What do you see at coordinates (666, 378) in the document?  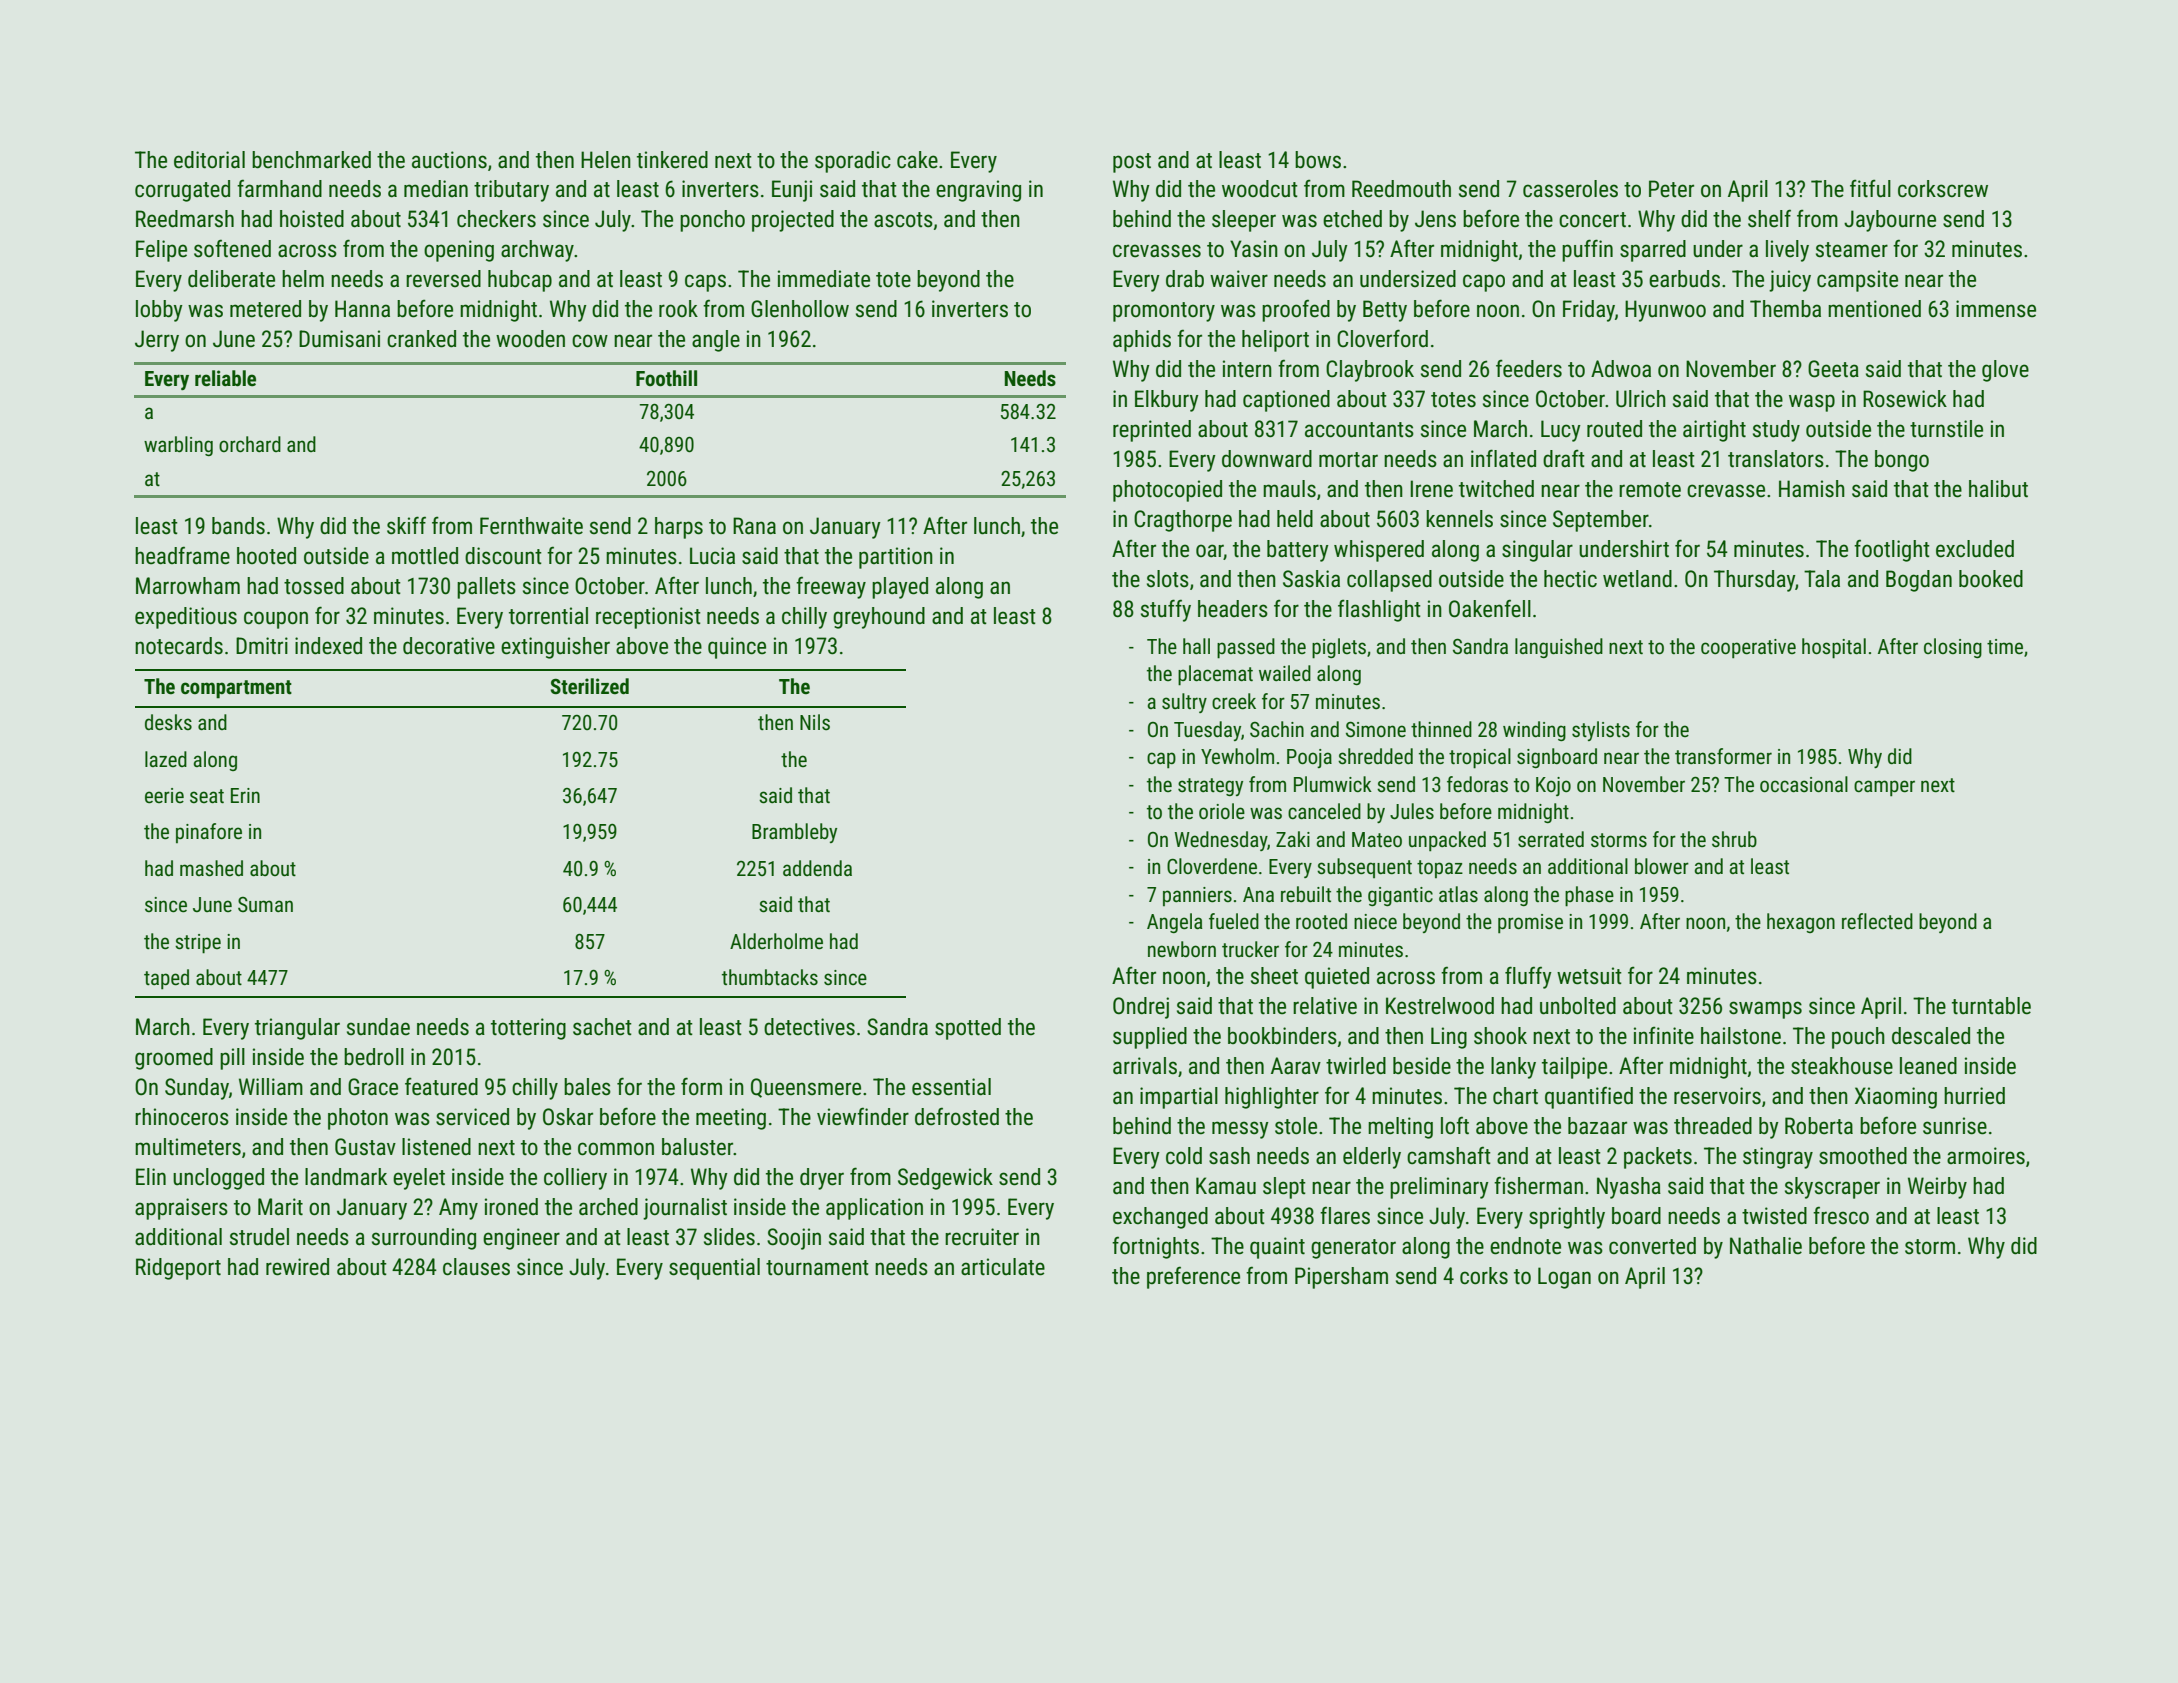 I see `Foothill` at bounding box center [666, 378].
